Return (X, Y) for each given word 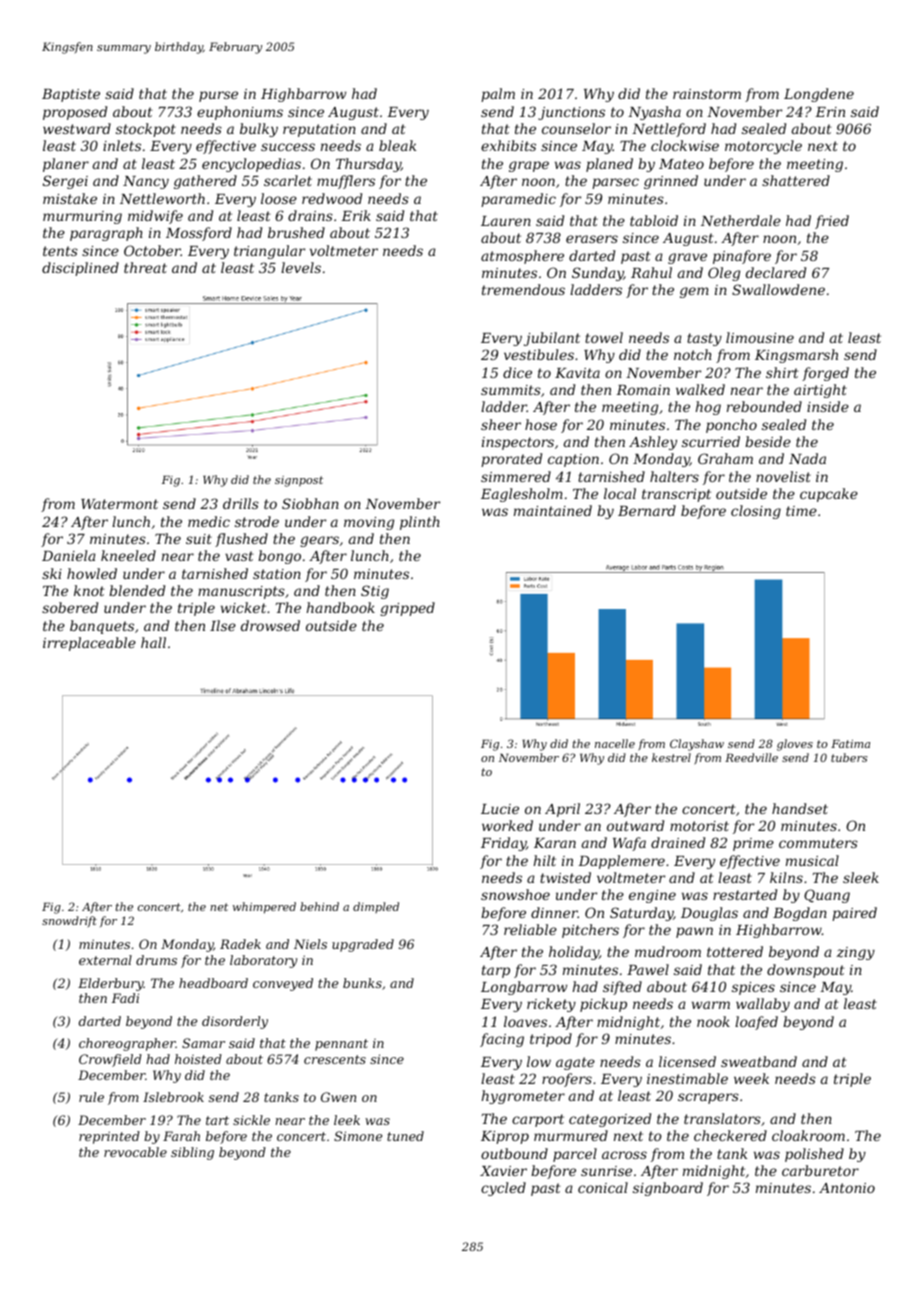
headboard (213, 983)
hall (153, 642)
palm (498, 95)
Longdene (819, 95)
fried (832, 222)
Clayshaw (697, 745)
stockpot (146, 130)
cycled (503, 1189)
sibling (192, 1153)
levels (301, 267)
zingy (856, 953)
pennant (341, 1045)
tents (60, 251)
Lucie (500, 809)
